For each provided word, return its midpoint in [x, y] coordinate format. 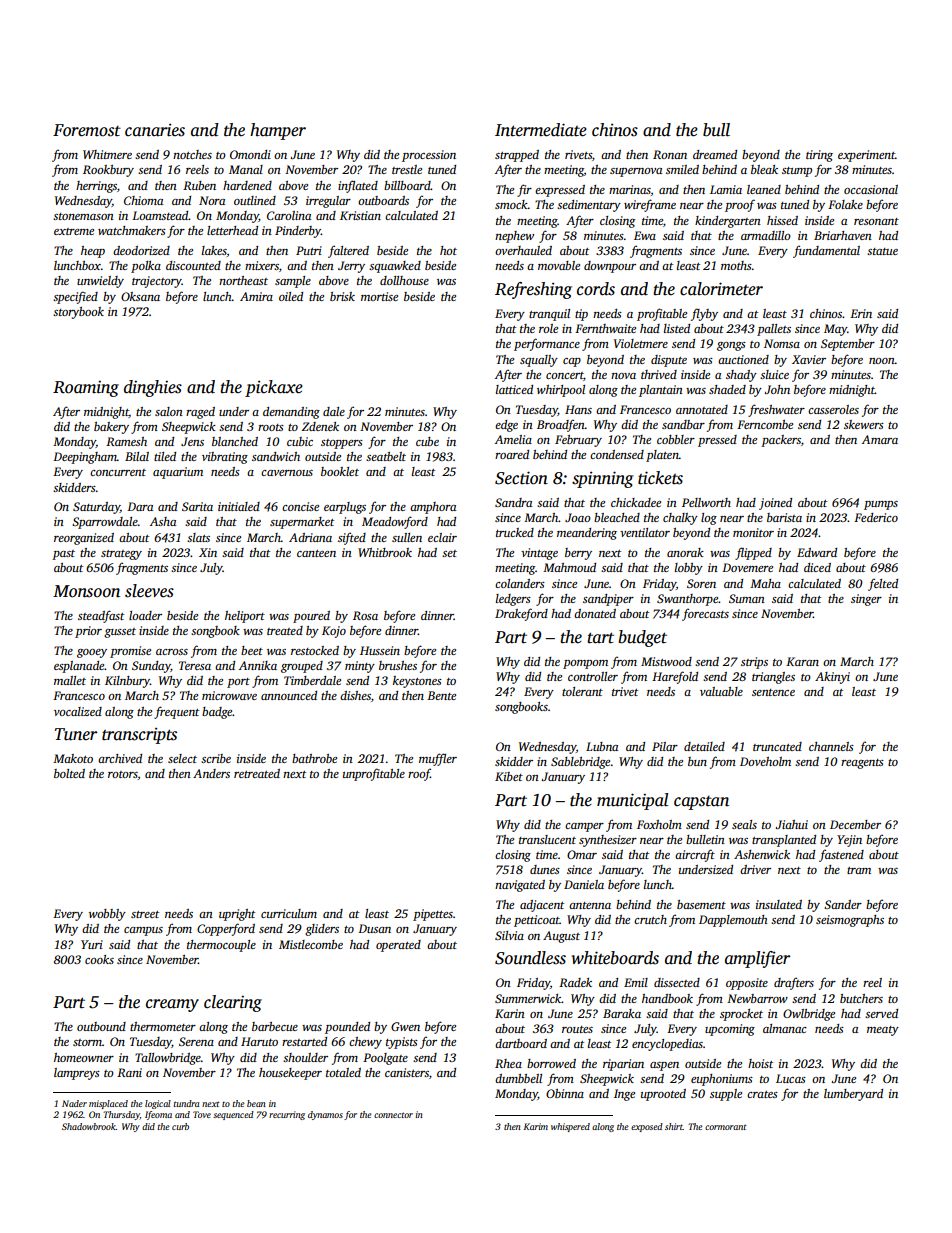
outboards [383, 200]
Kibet [509, 776]
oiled [291, 296]
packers [781, 441]
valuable [721, 691]
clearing [233, 1003]
